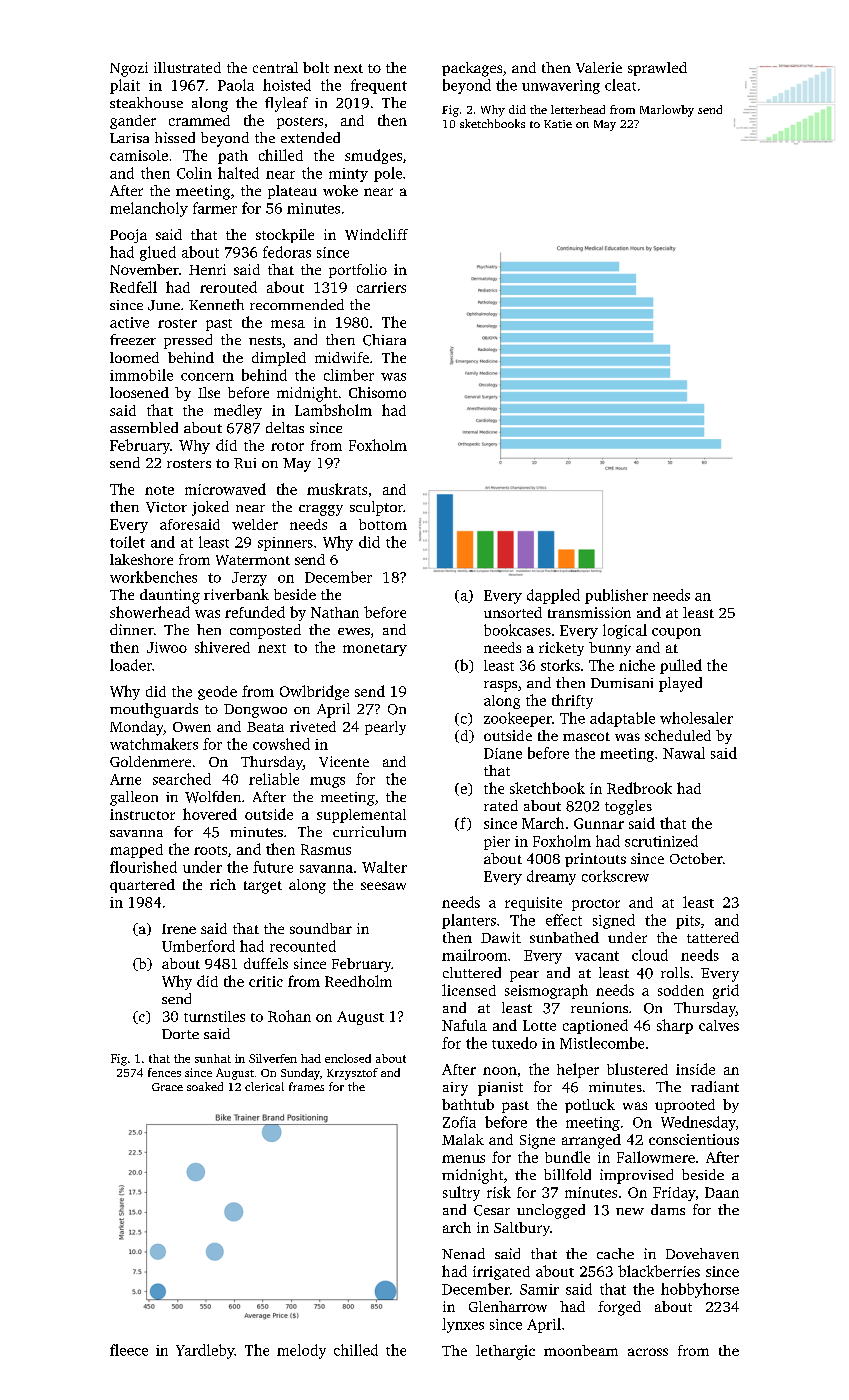 The height and width of the page is (1400, 849). Describe the element at coordinates (659, 1271) in the page. I see `blackberries` at that location.
